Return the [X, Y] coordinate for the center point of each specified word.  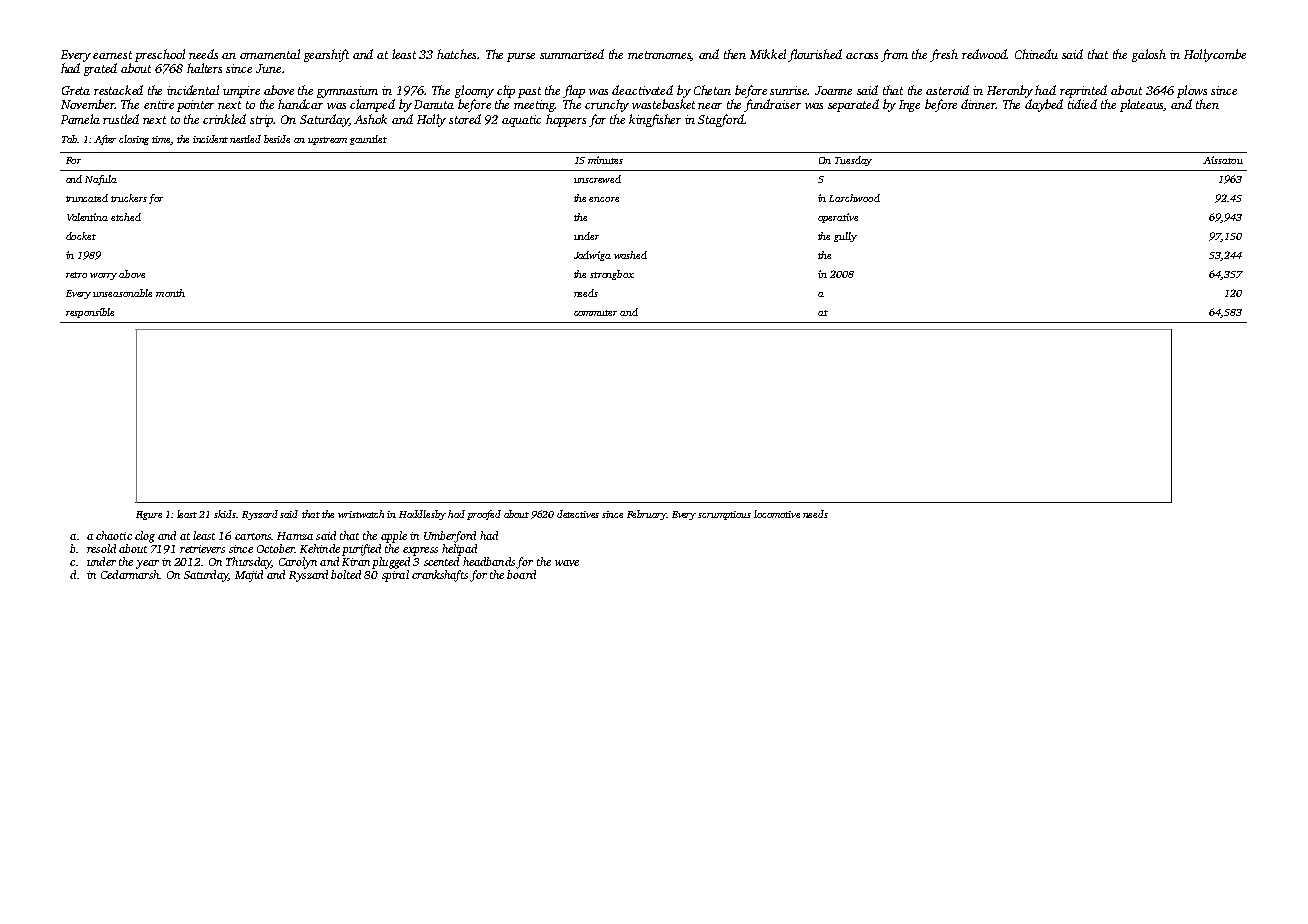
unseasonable [122, 293]
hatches [457, 54]
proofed [484, 515]
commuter [595, 313]
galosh [1149, 55]
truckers [129, 198]
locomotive [777, 514]
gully [845, 237]
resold [101, 548]
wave [567, 563]
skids [225, 514]
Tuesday [853, 161]
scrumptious [724, 515]
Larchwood [854, 198]
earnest [112, 55]
